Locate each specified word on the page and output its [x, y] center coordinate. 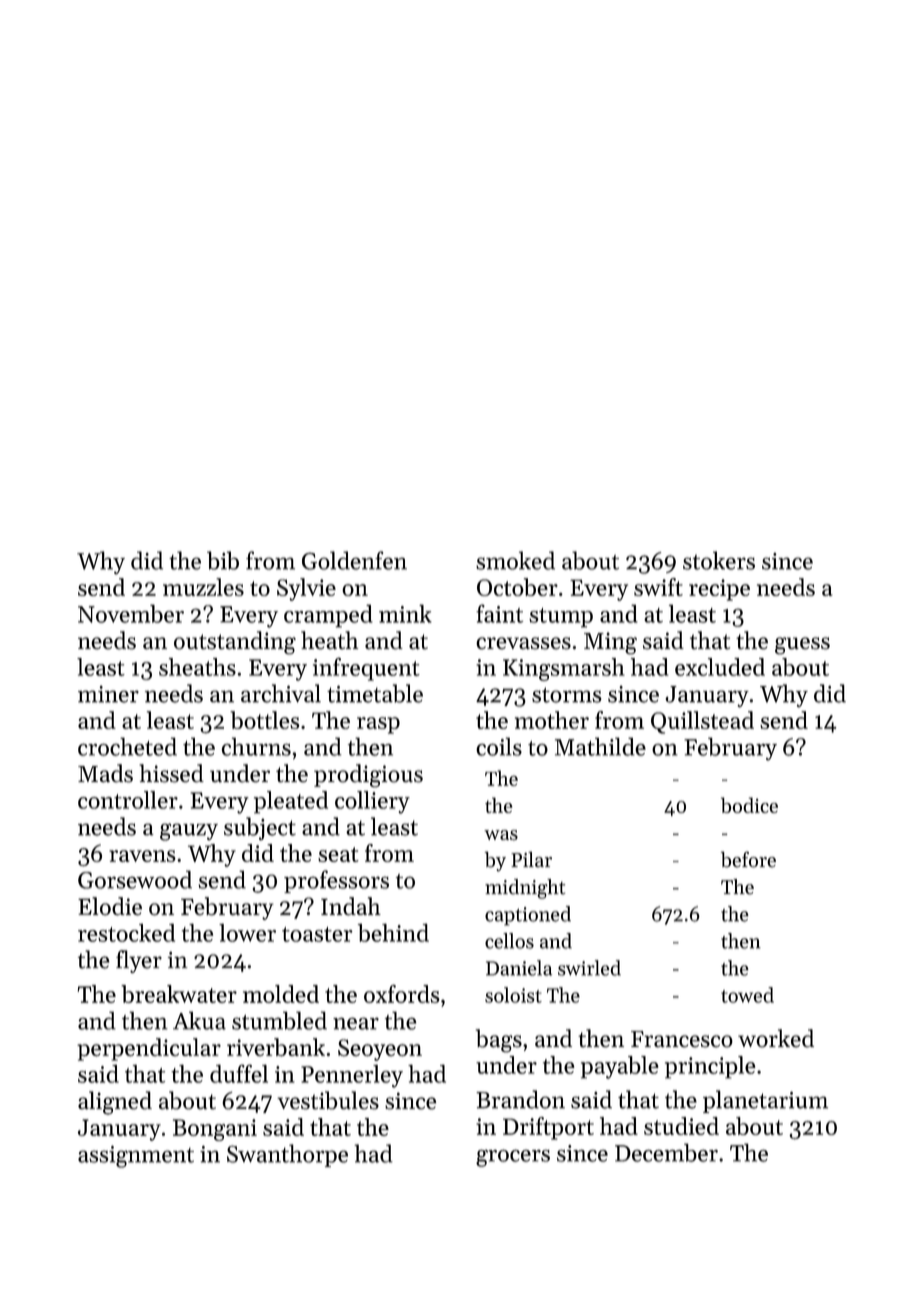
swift [658, 587]
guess [802, 646]
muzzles [203, 587]
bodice [749, 805]
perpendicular [149, 1049]
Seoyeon [380, 1050]
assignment [136, 1157]
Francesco [682, 1039]
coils [499, 746]
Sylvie [306, 589]
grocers [513, 1158]
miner [108, 694]
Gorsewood [135, 879]
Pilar [531, 859]
